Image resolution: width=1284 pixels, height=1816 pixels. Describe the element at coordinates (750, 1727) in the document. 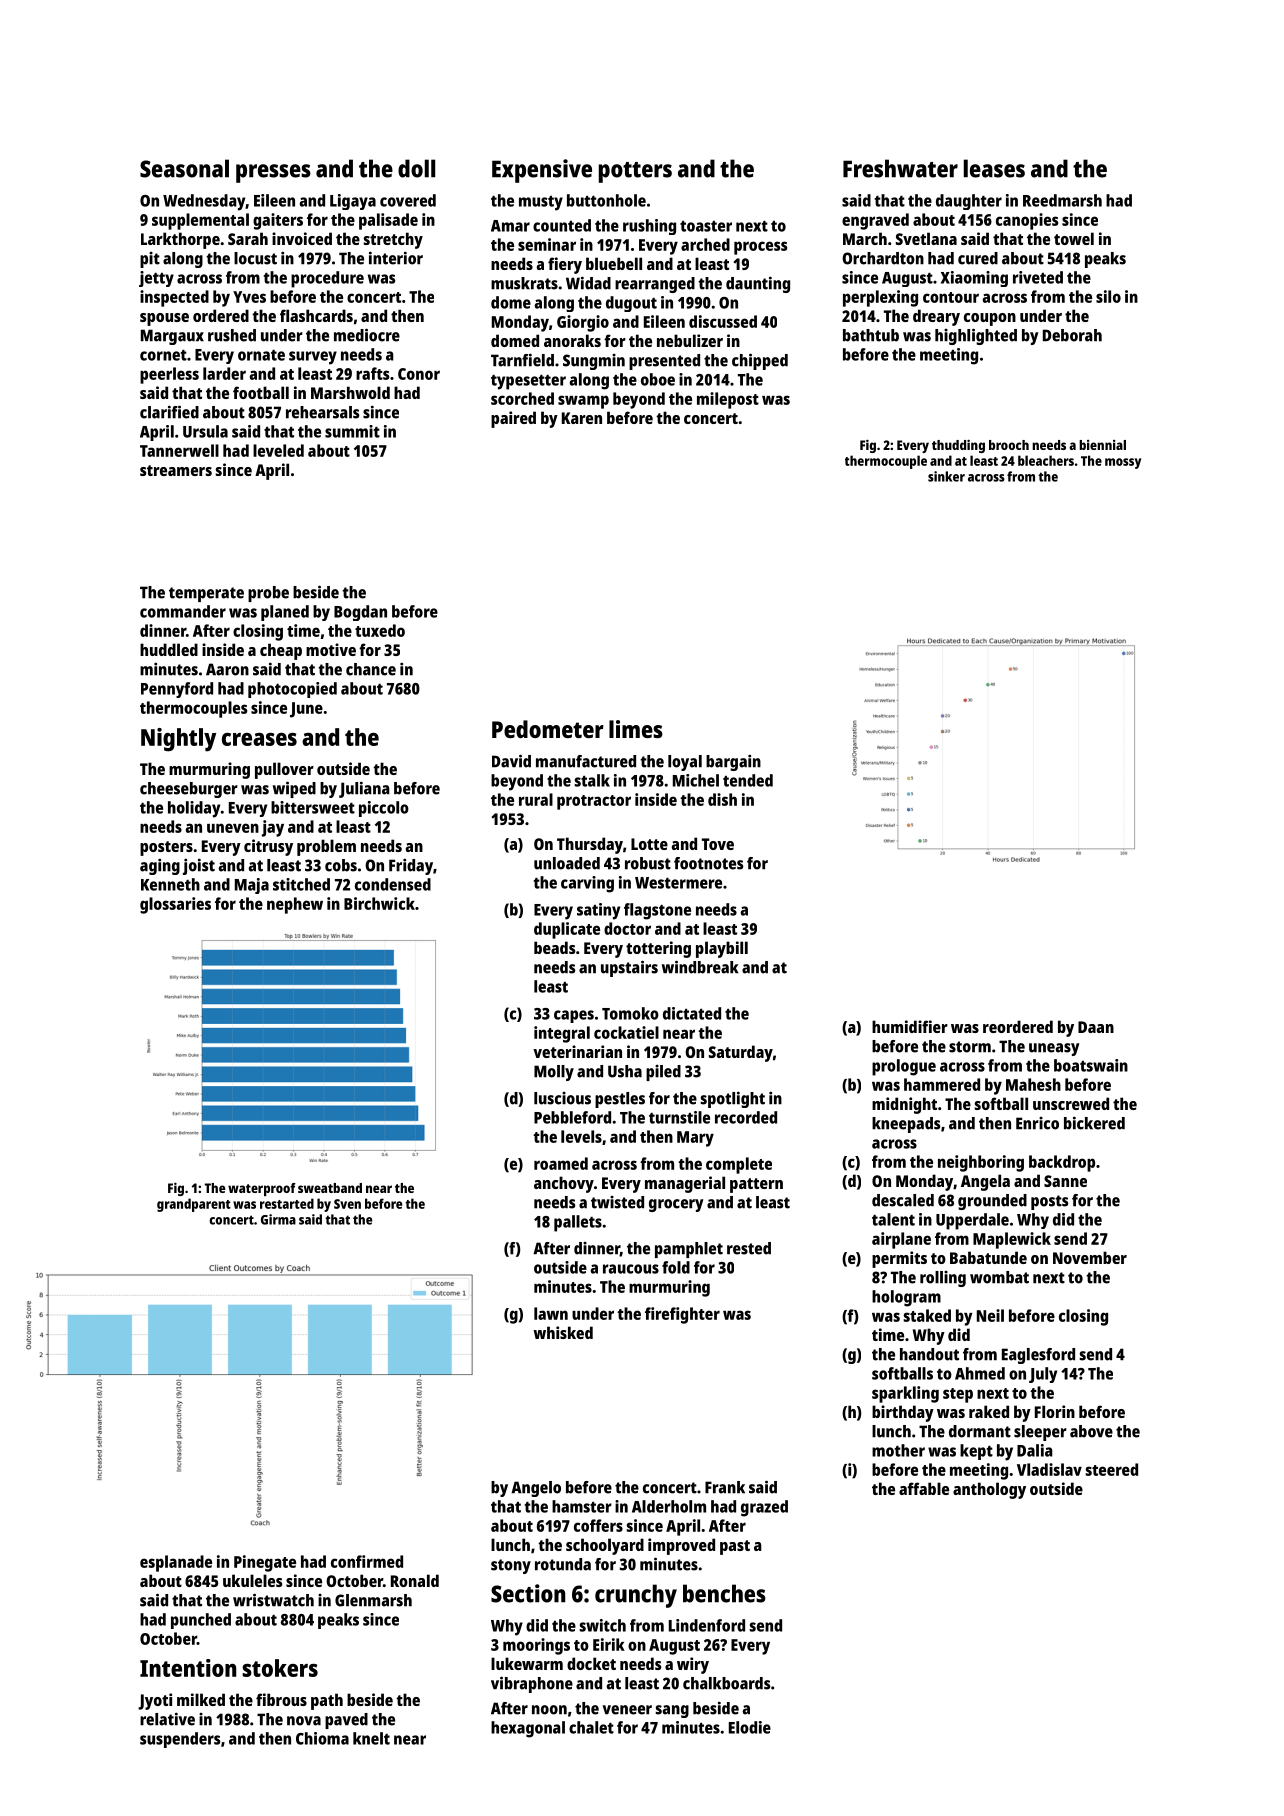

I see `Elodie` at that location.
